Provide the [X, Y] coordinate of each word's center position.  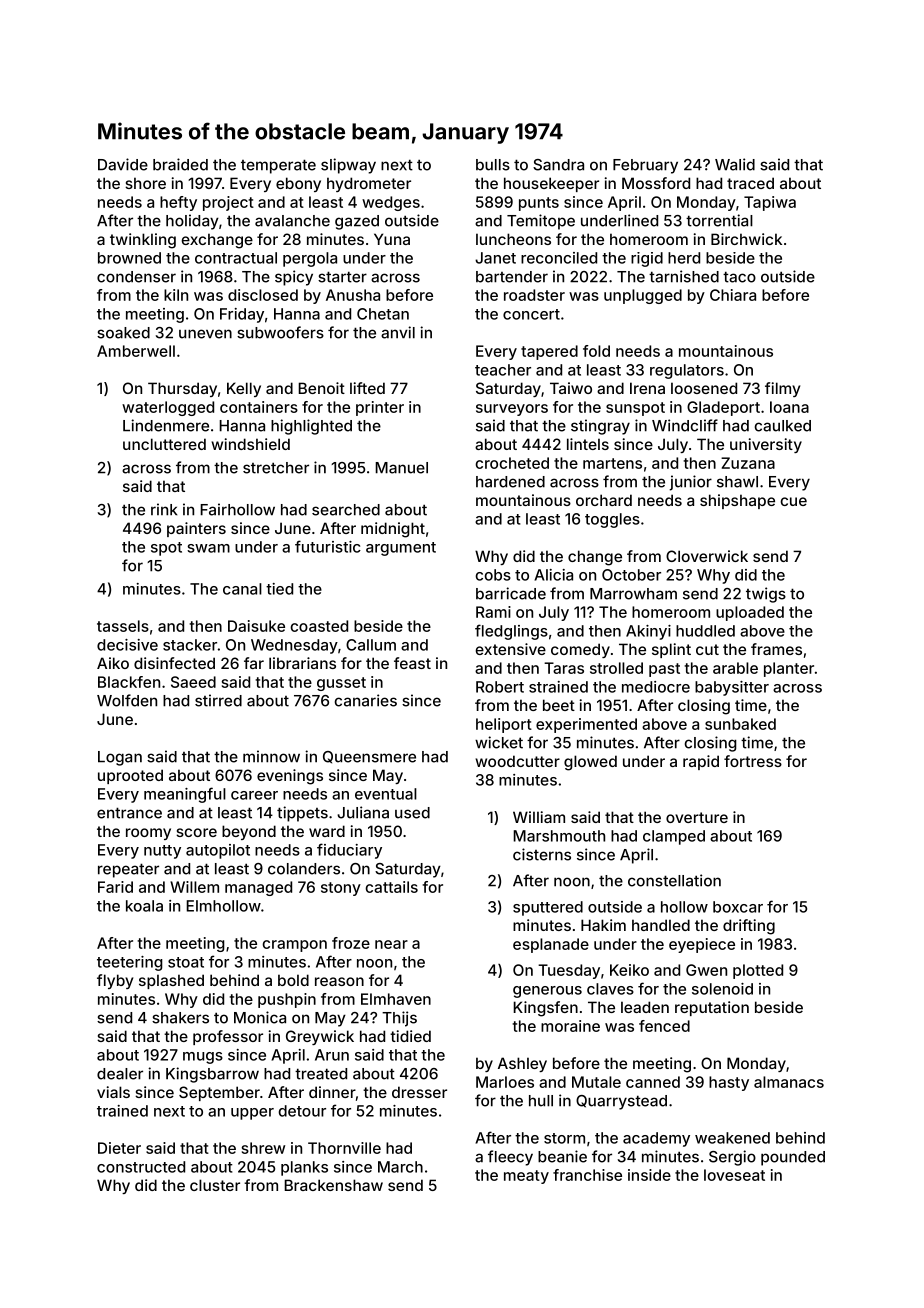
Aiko [113, 663]
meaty [526, 1177]
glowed [590, 763]
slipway [348, 166]
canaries [366, 700]
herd [684, 258]
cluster [215, 1185]
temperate [278, 166]
